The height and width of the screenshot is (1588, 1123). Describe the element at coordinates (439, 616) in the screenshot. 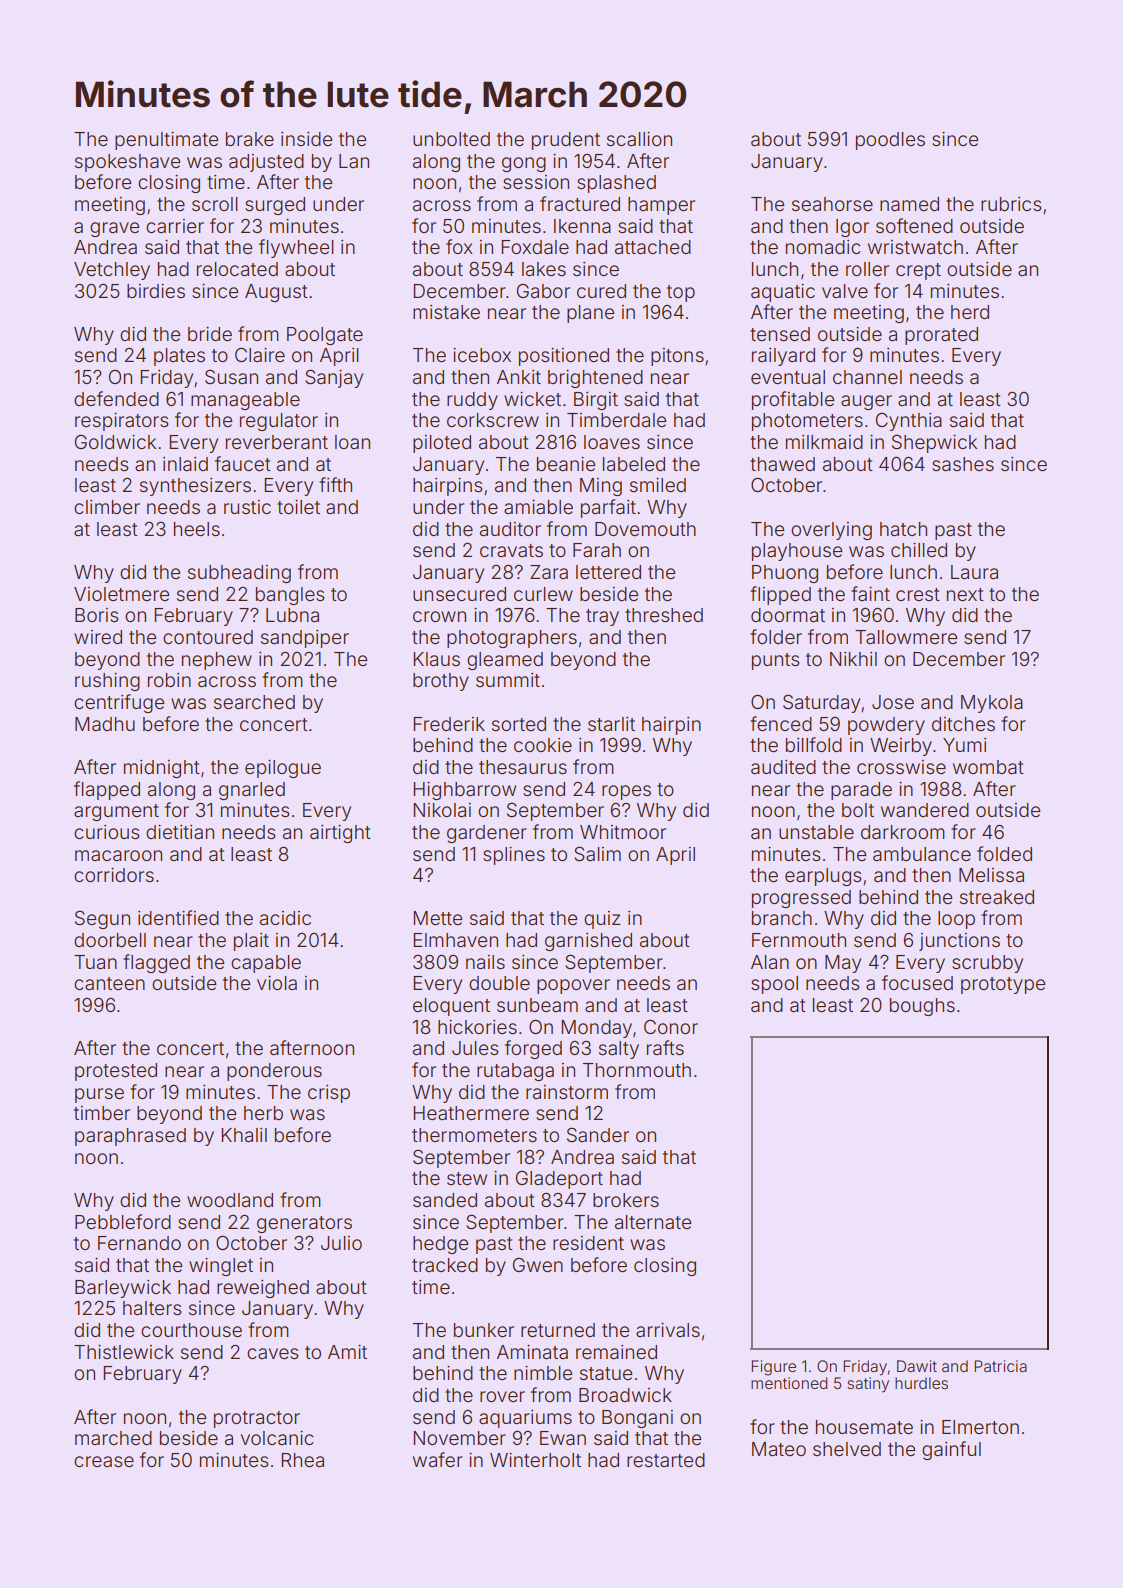

I see `crown` at that location.
